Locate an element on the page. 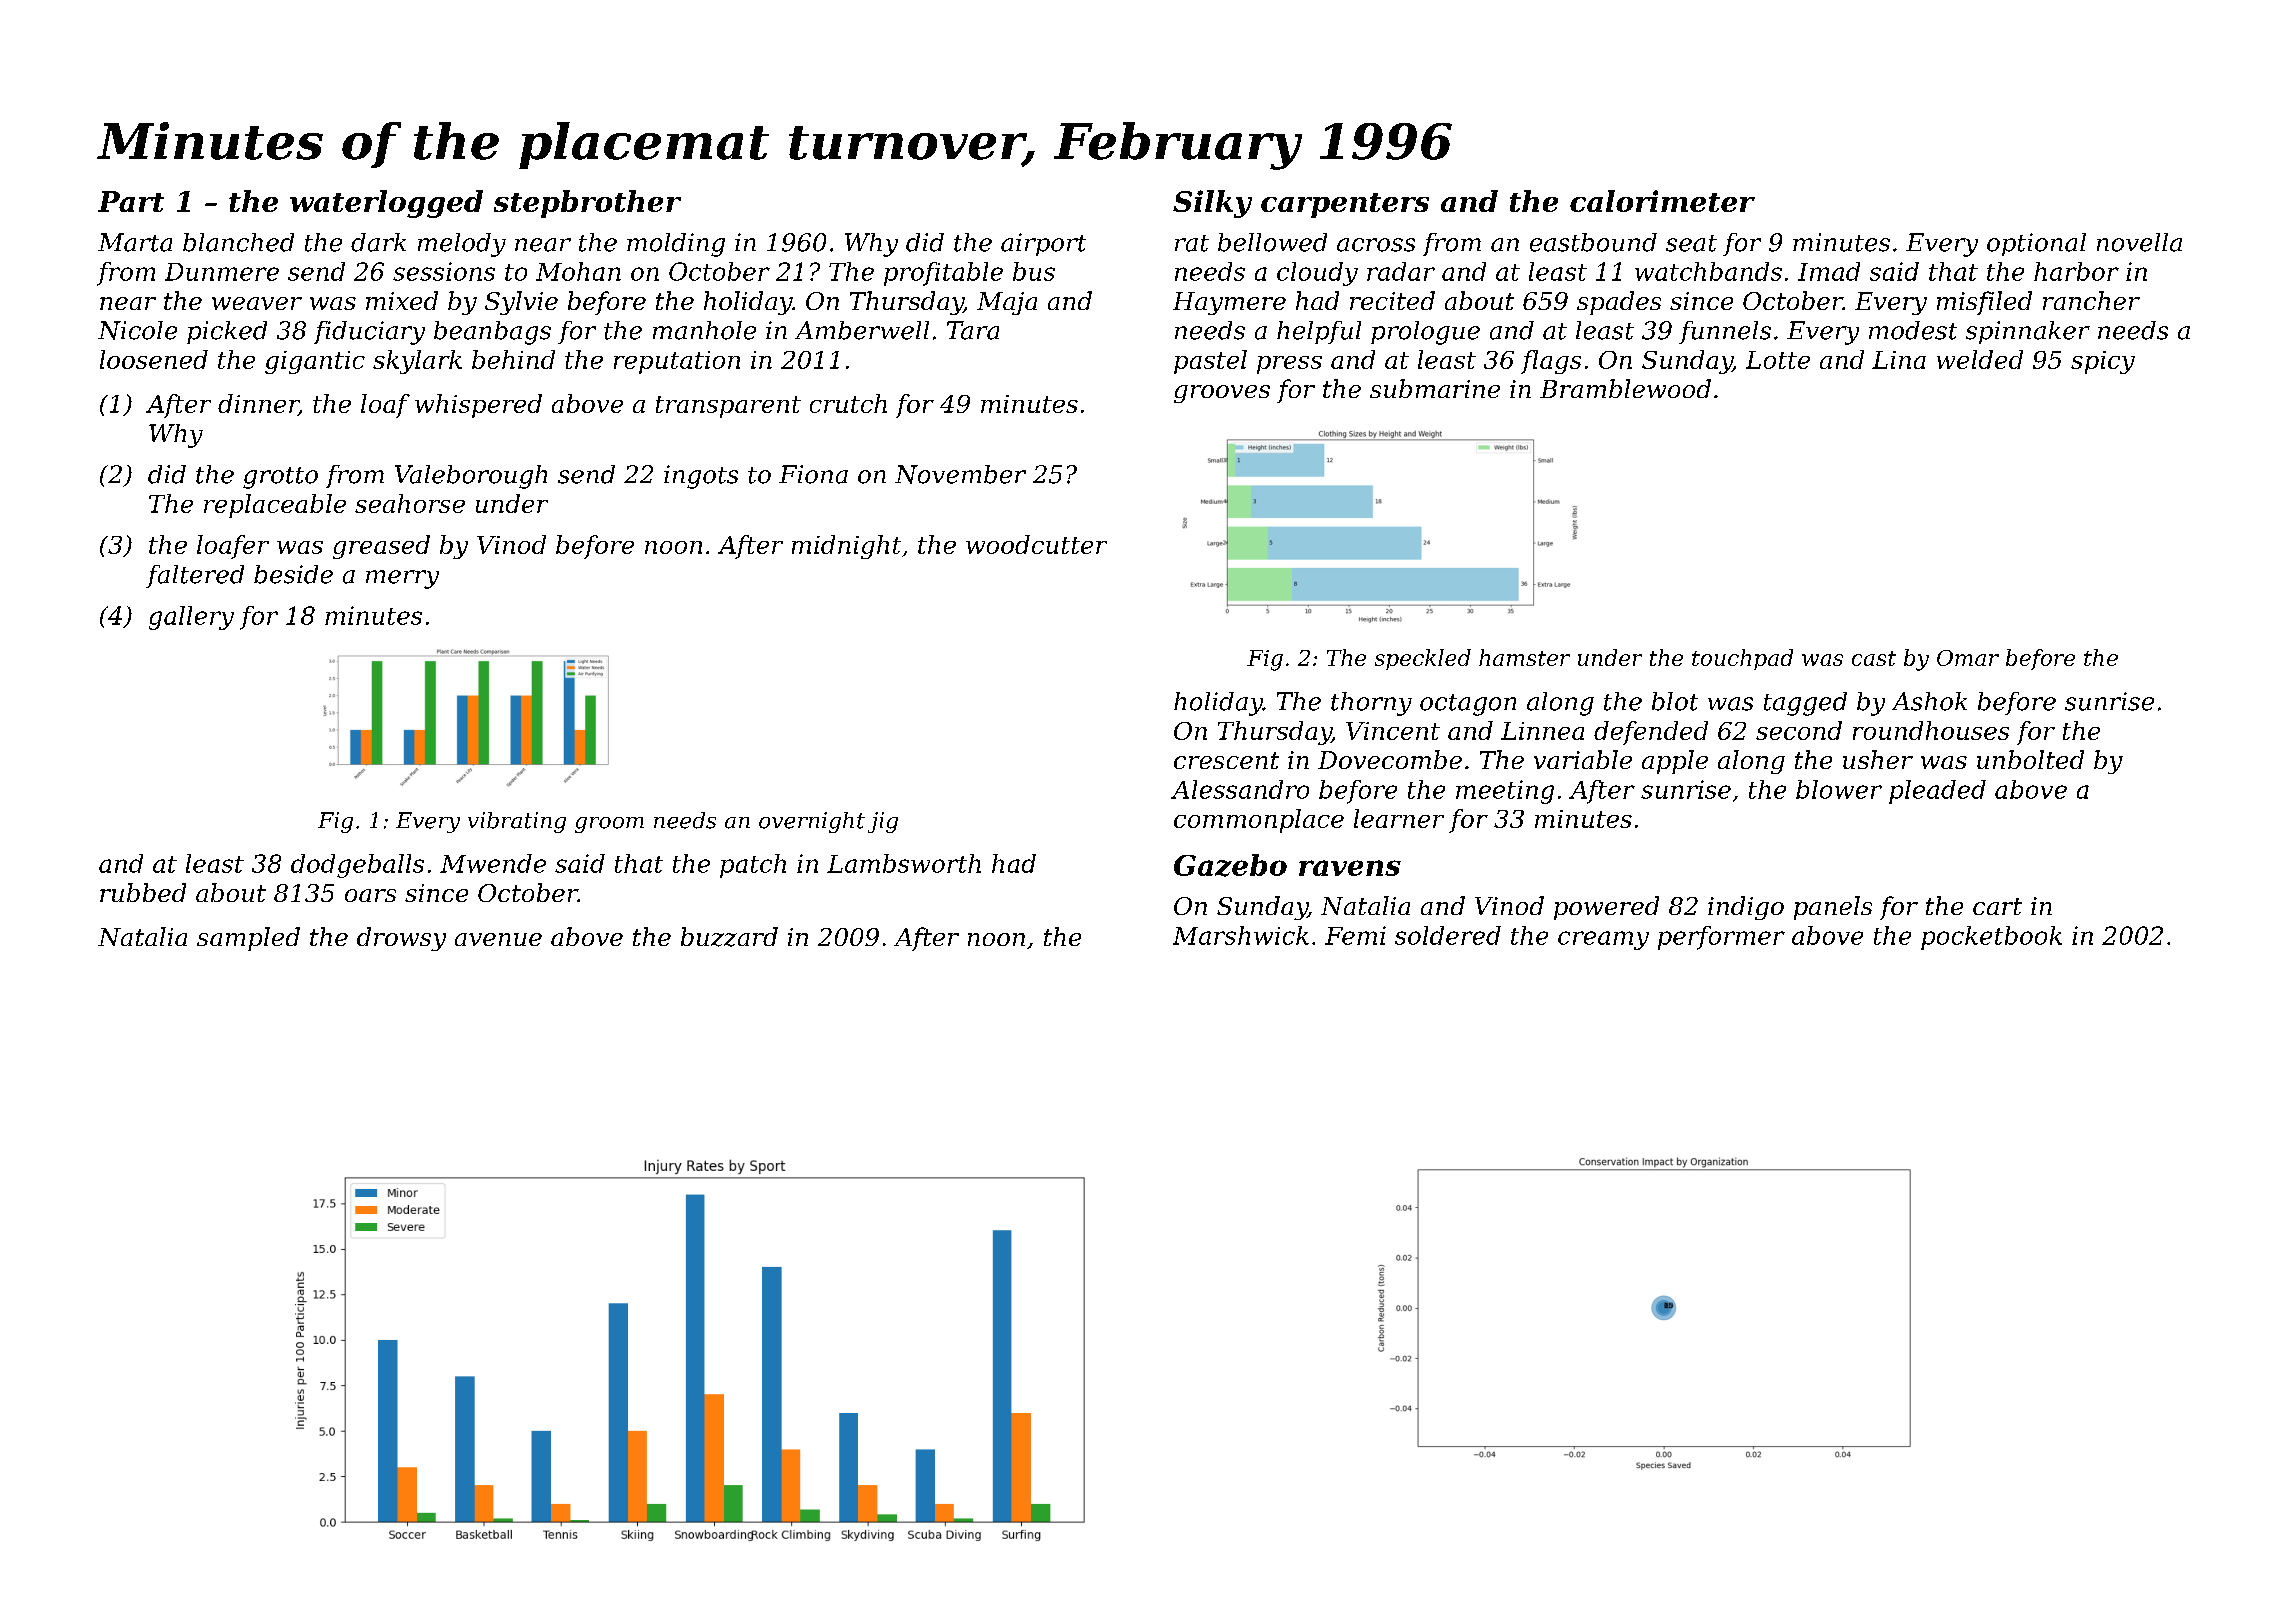  molding is located at coordinates (676, 245).
